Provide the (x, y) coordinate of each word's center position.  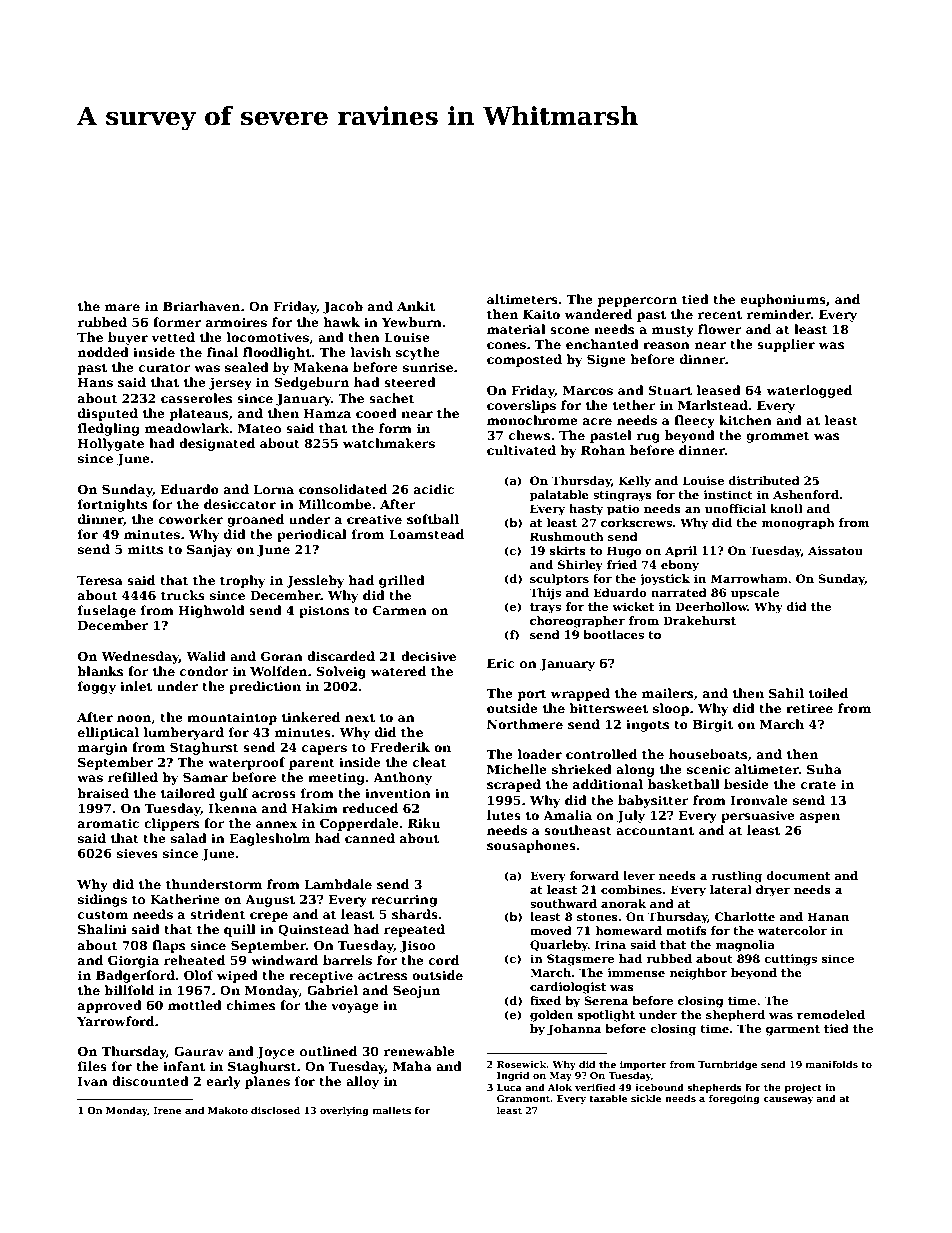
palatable (559, 496)
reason (666, 345)
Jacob (343, 307)
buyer (128, 338)
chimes (250, 1005)
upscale (755, 594)
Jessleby (315, 581)
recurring (404, 900)
